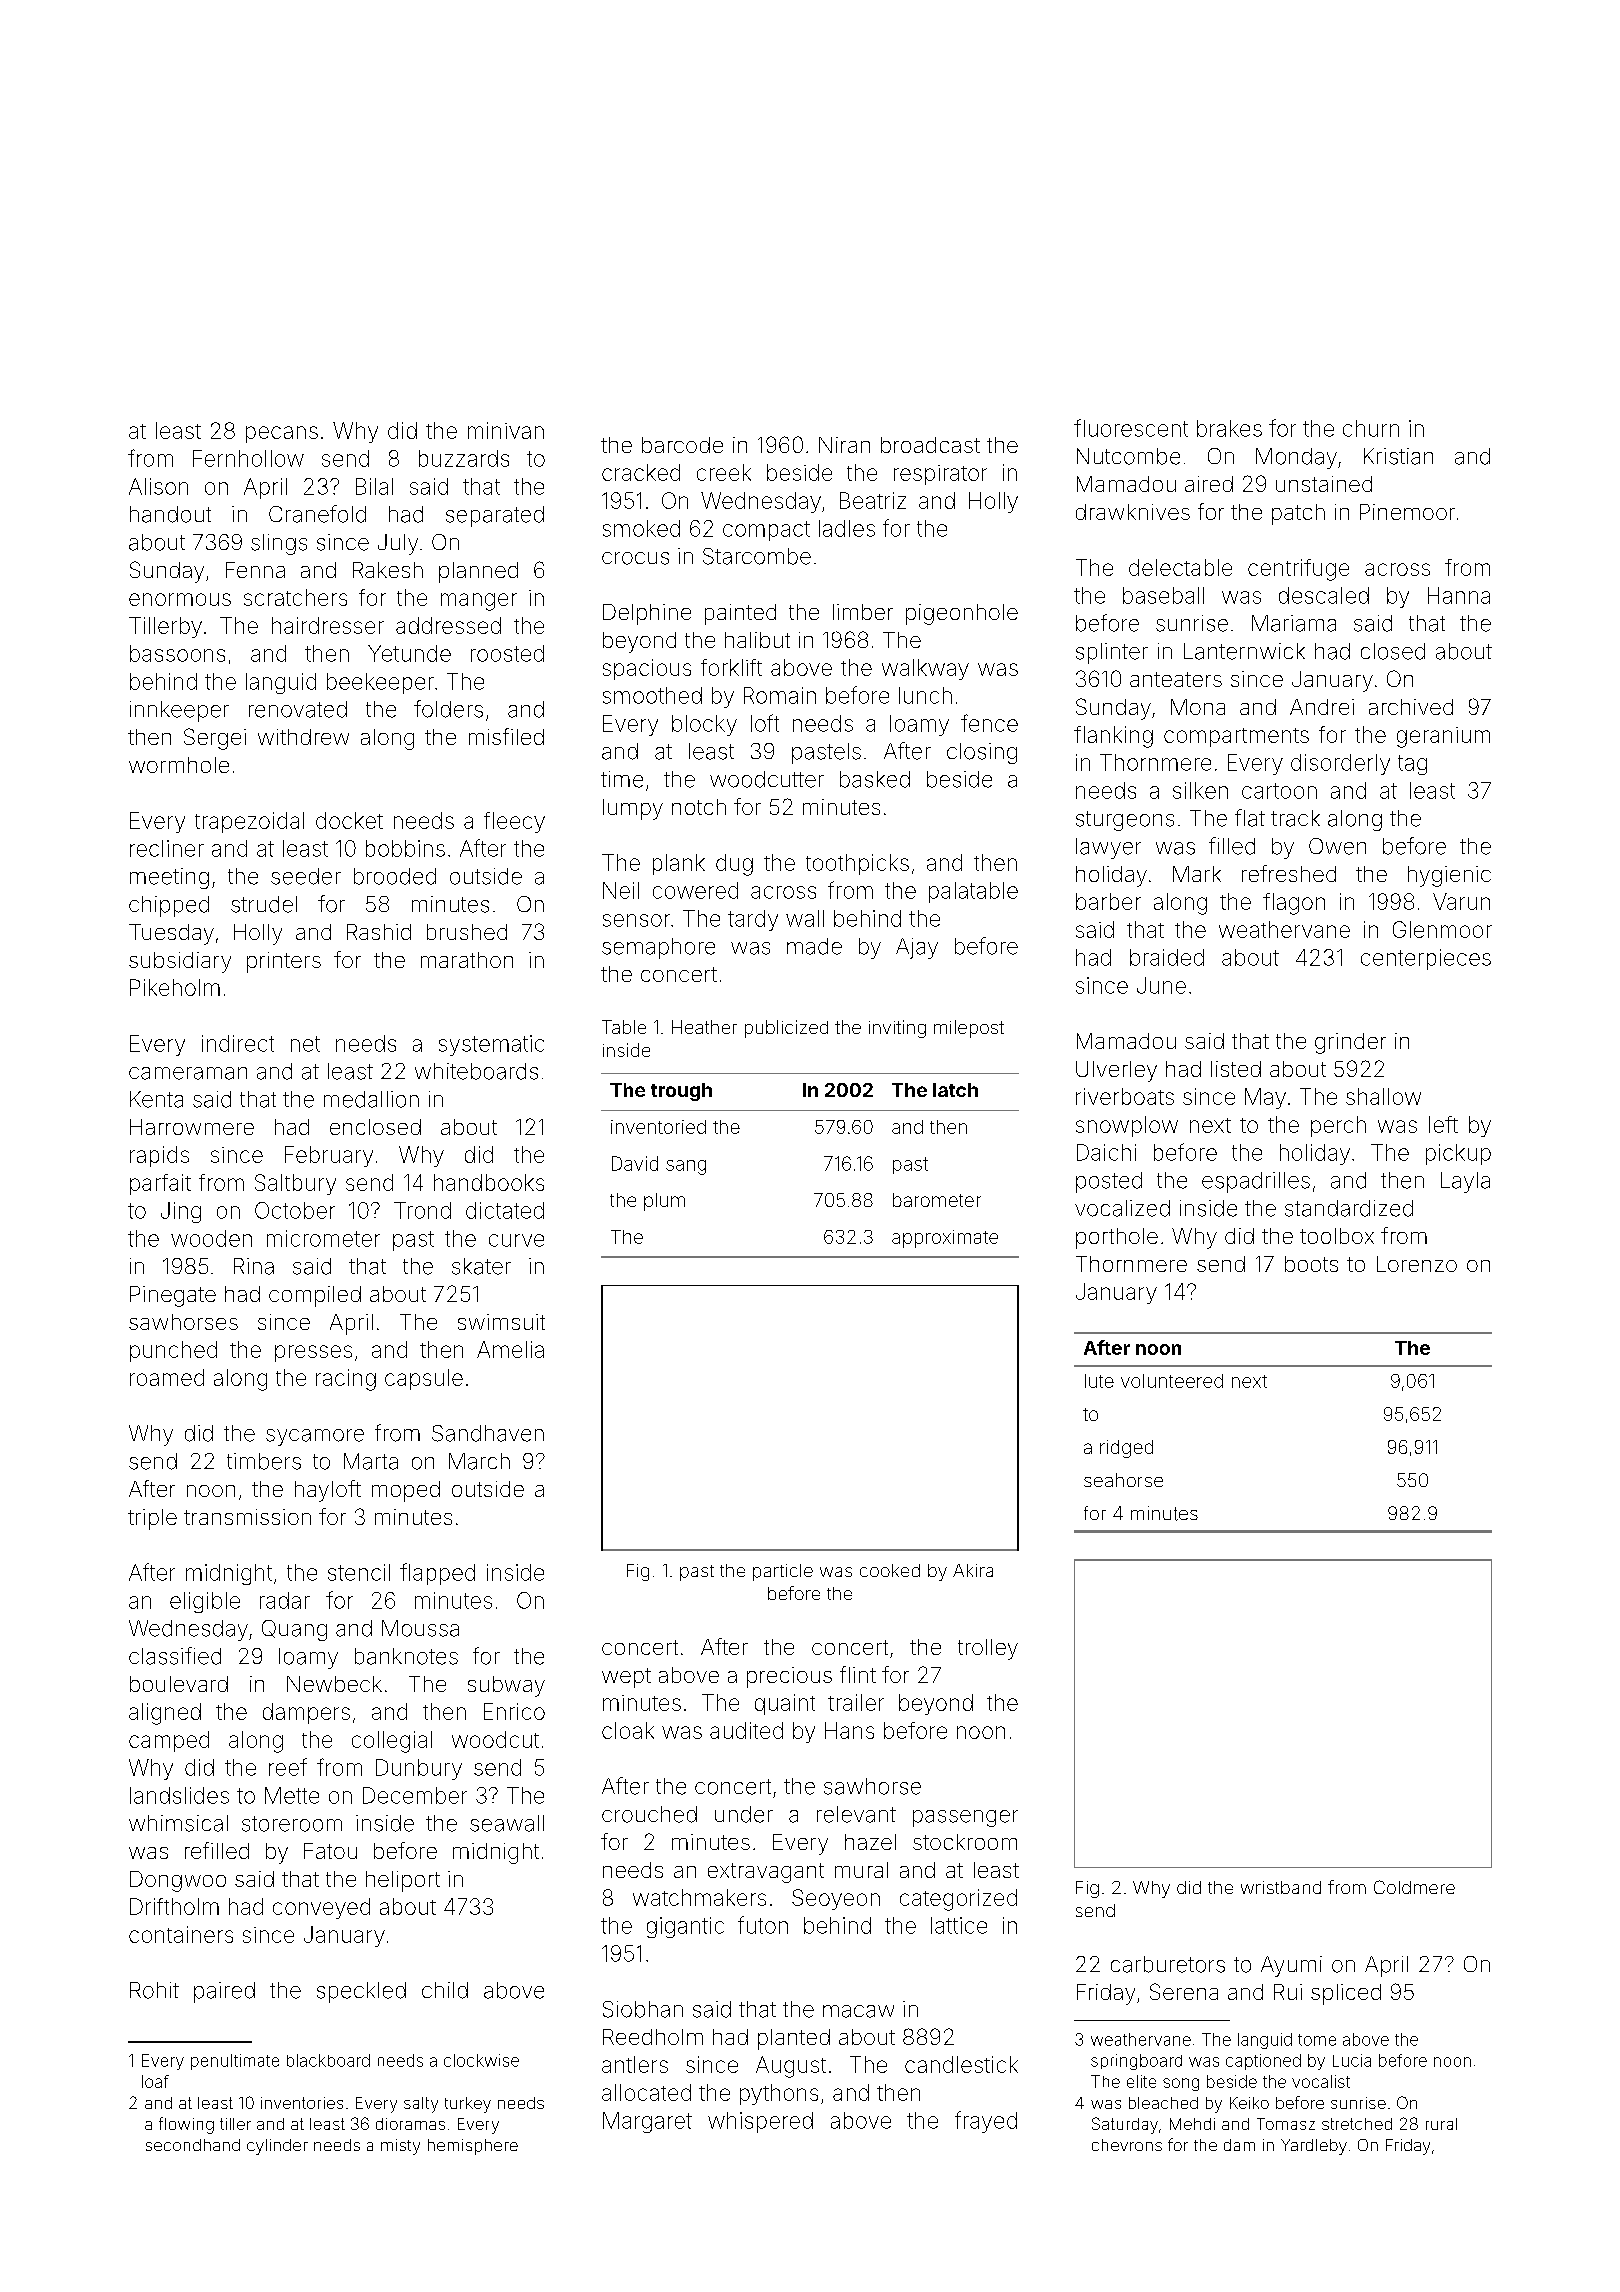 This image has width=1620, height=2292. What do you see at coordinates (1449, 876) in the image?
I see `hygienic` at bounding box center [1449, 876].
